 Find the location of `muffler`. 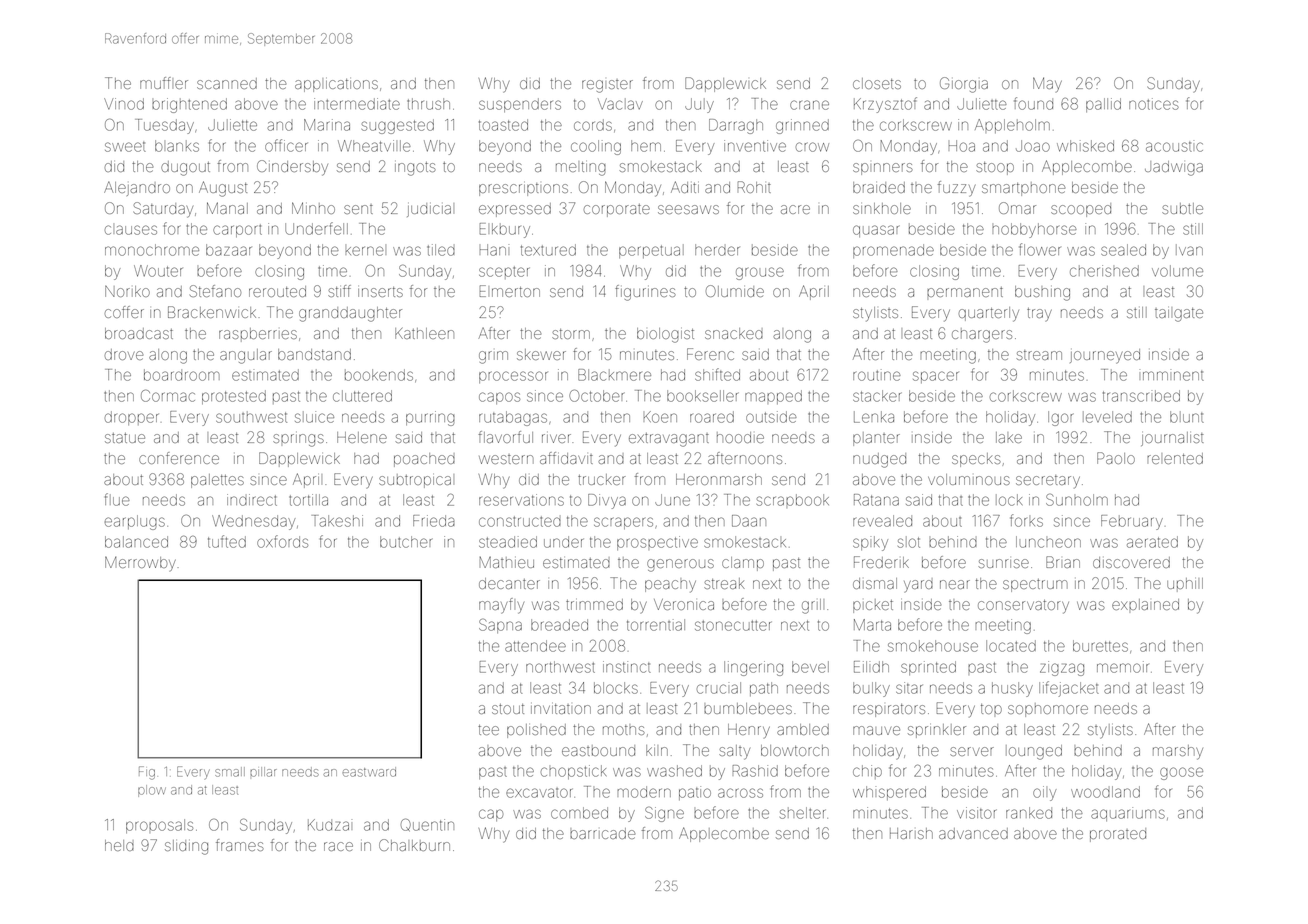

muffler is located at coordinates (164, 83).
